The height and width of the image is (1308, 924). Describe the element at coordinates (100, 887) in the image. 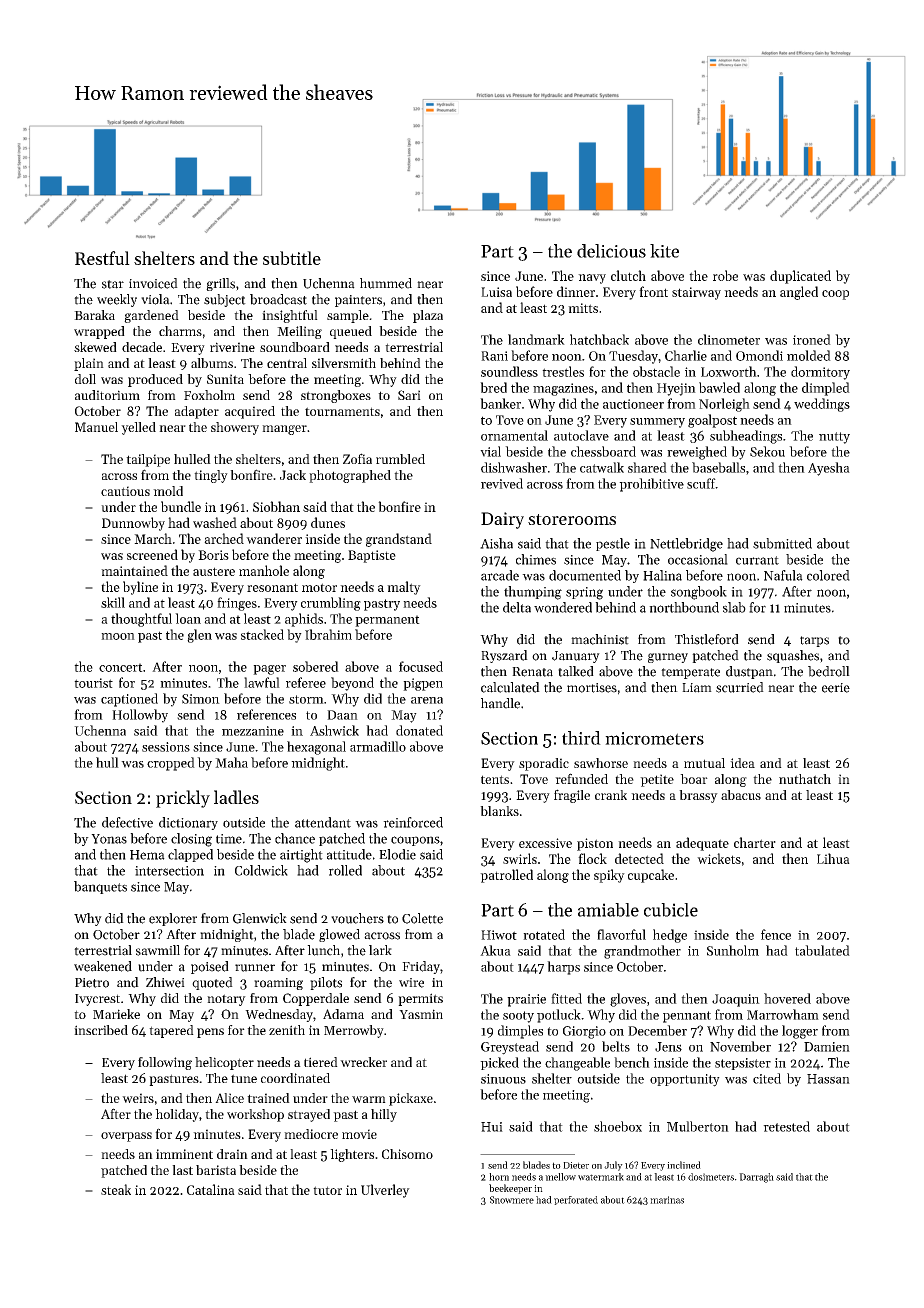

I see `banquets` at that location.
